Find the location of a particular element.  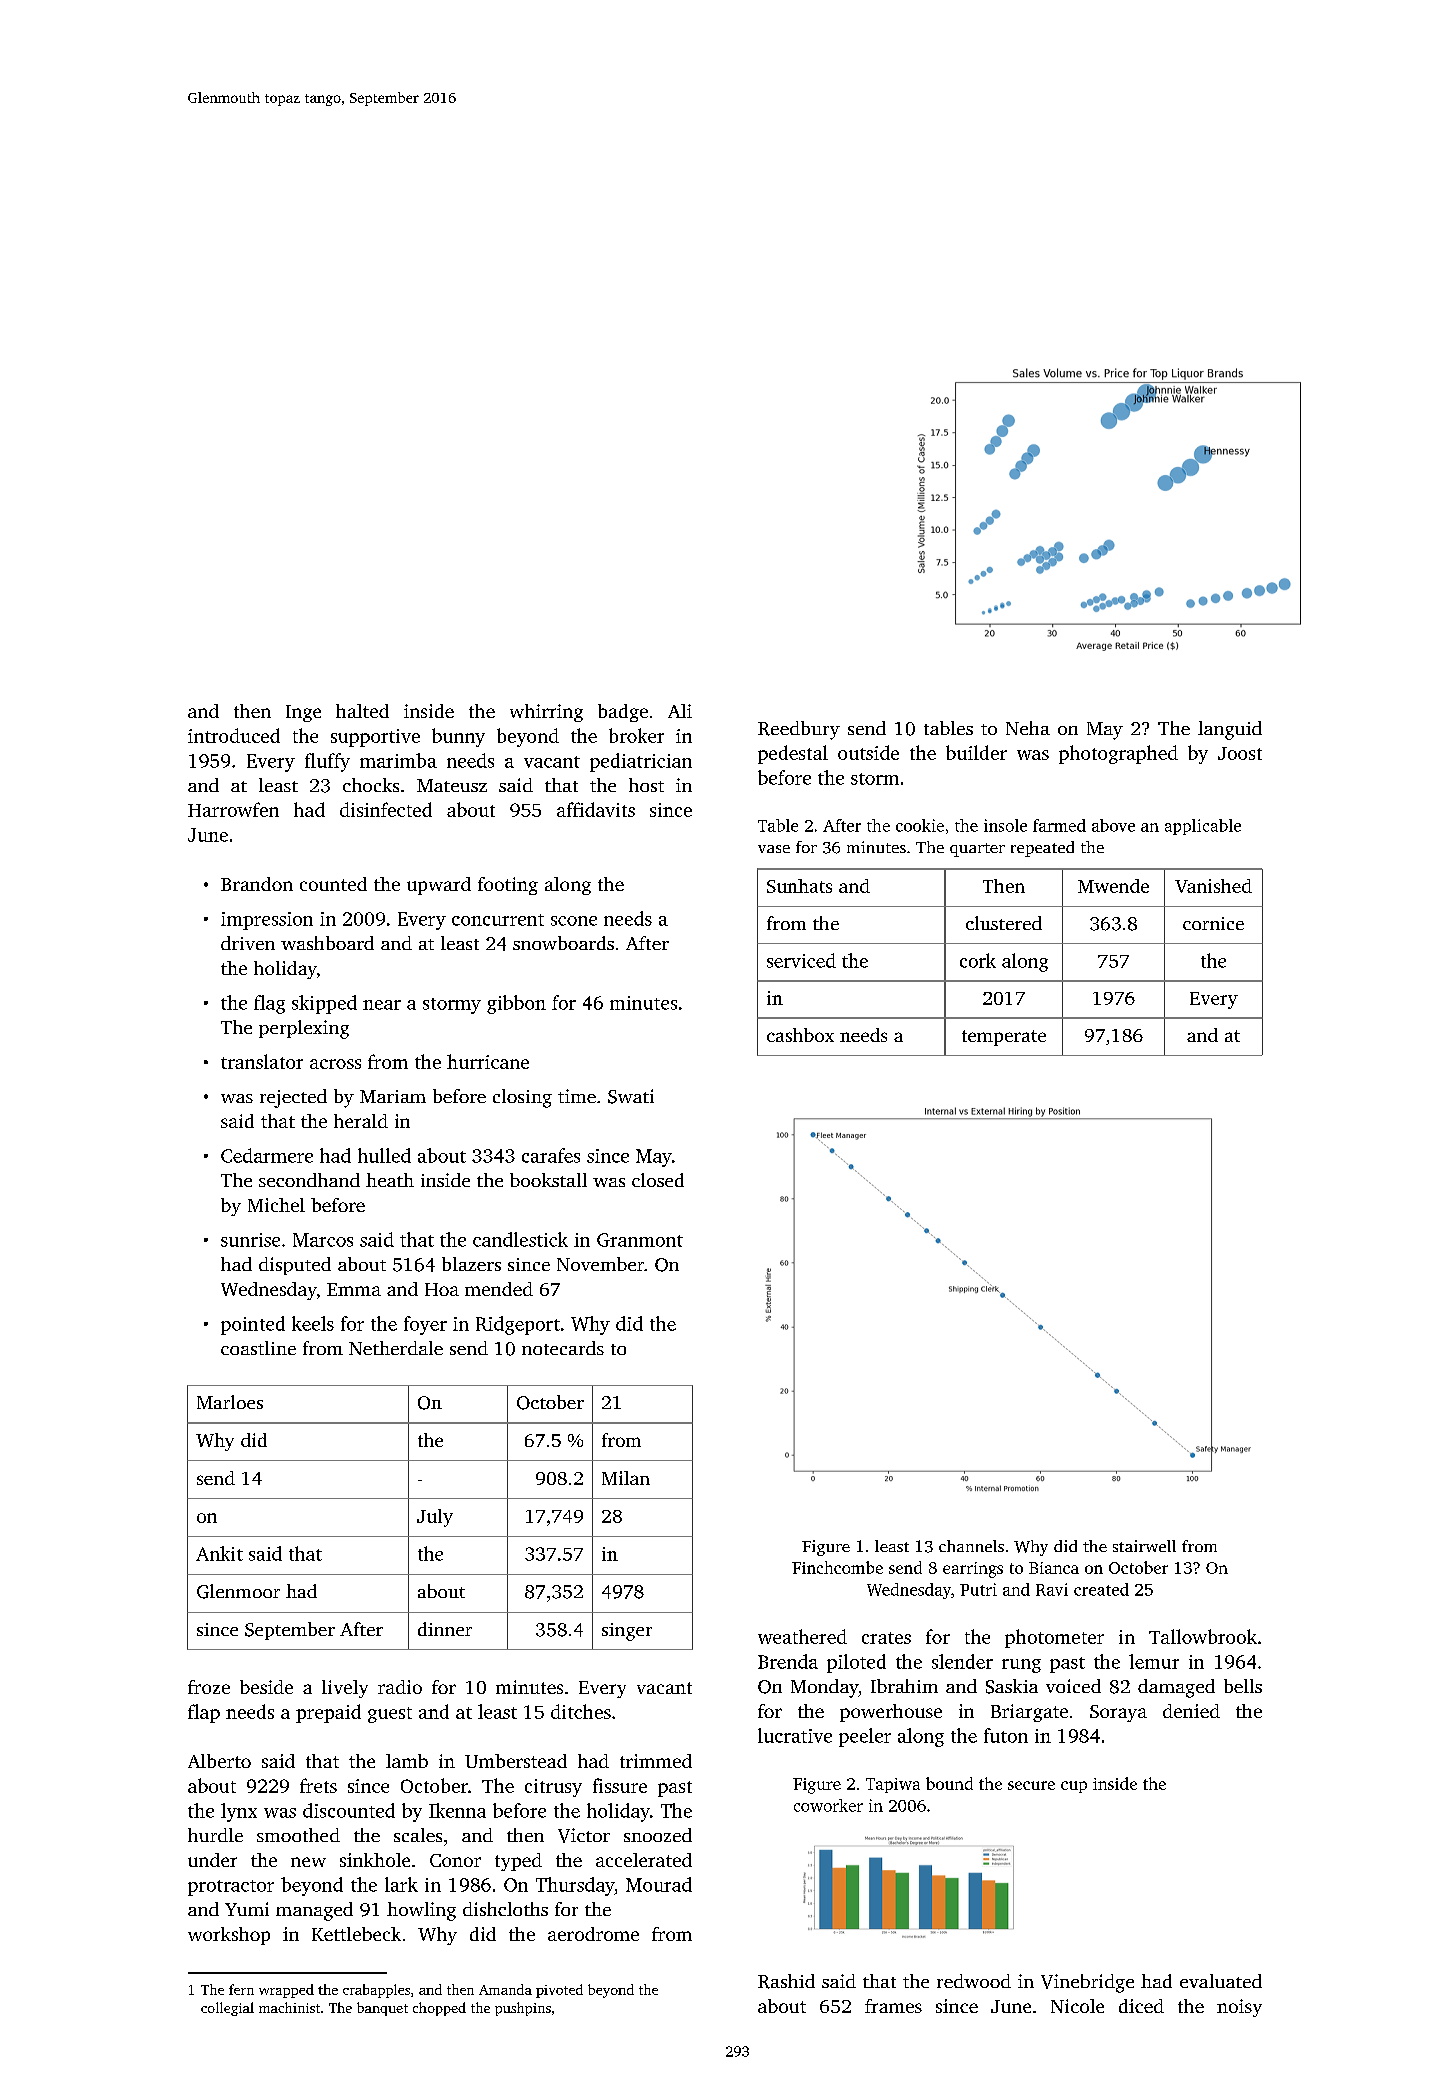

snowboards is located at coordinates (563, 943).
